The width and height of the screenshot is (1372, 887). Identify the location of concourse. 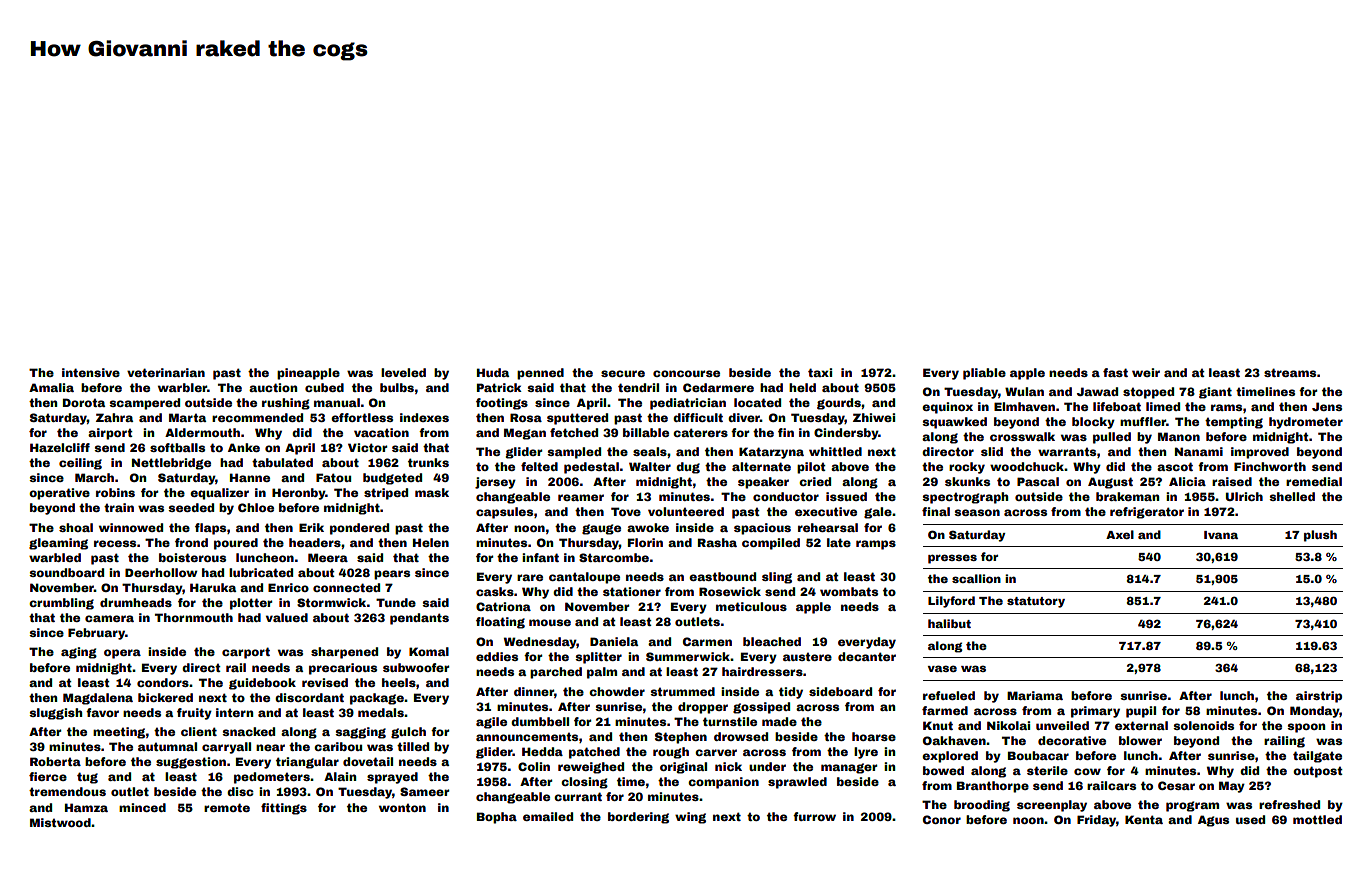
(686, 373).
